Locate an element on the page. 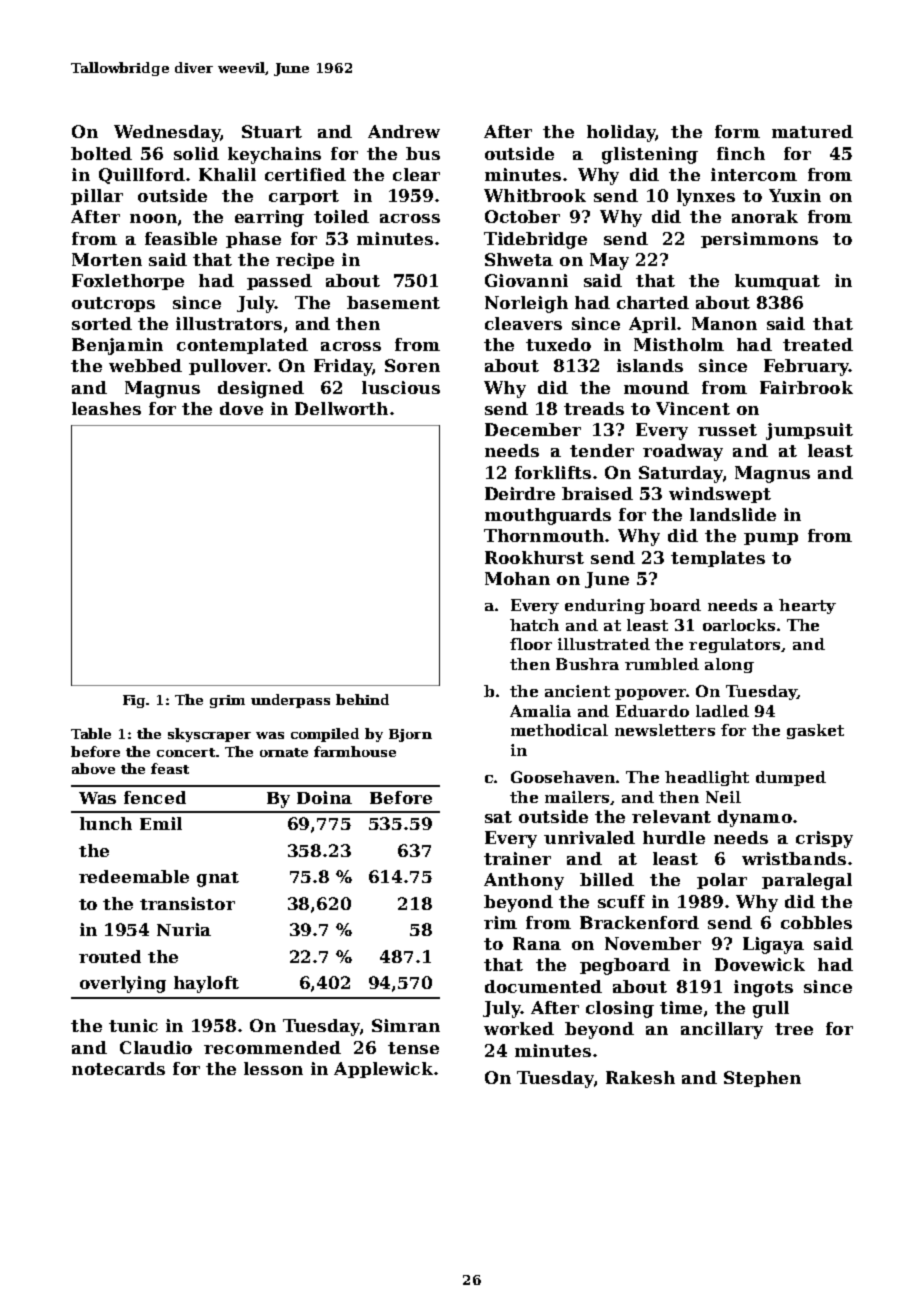 Image resolution: width=924 pixels, height=1314 pixels. tense is located at coordinates (413, 1048).
